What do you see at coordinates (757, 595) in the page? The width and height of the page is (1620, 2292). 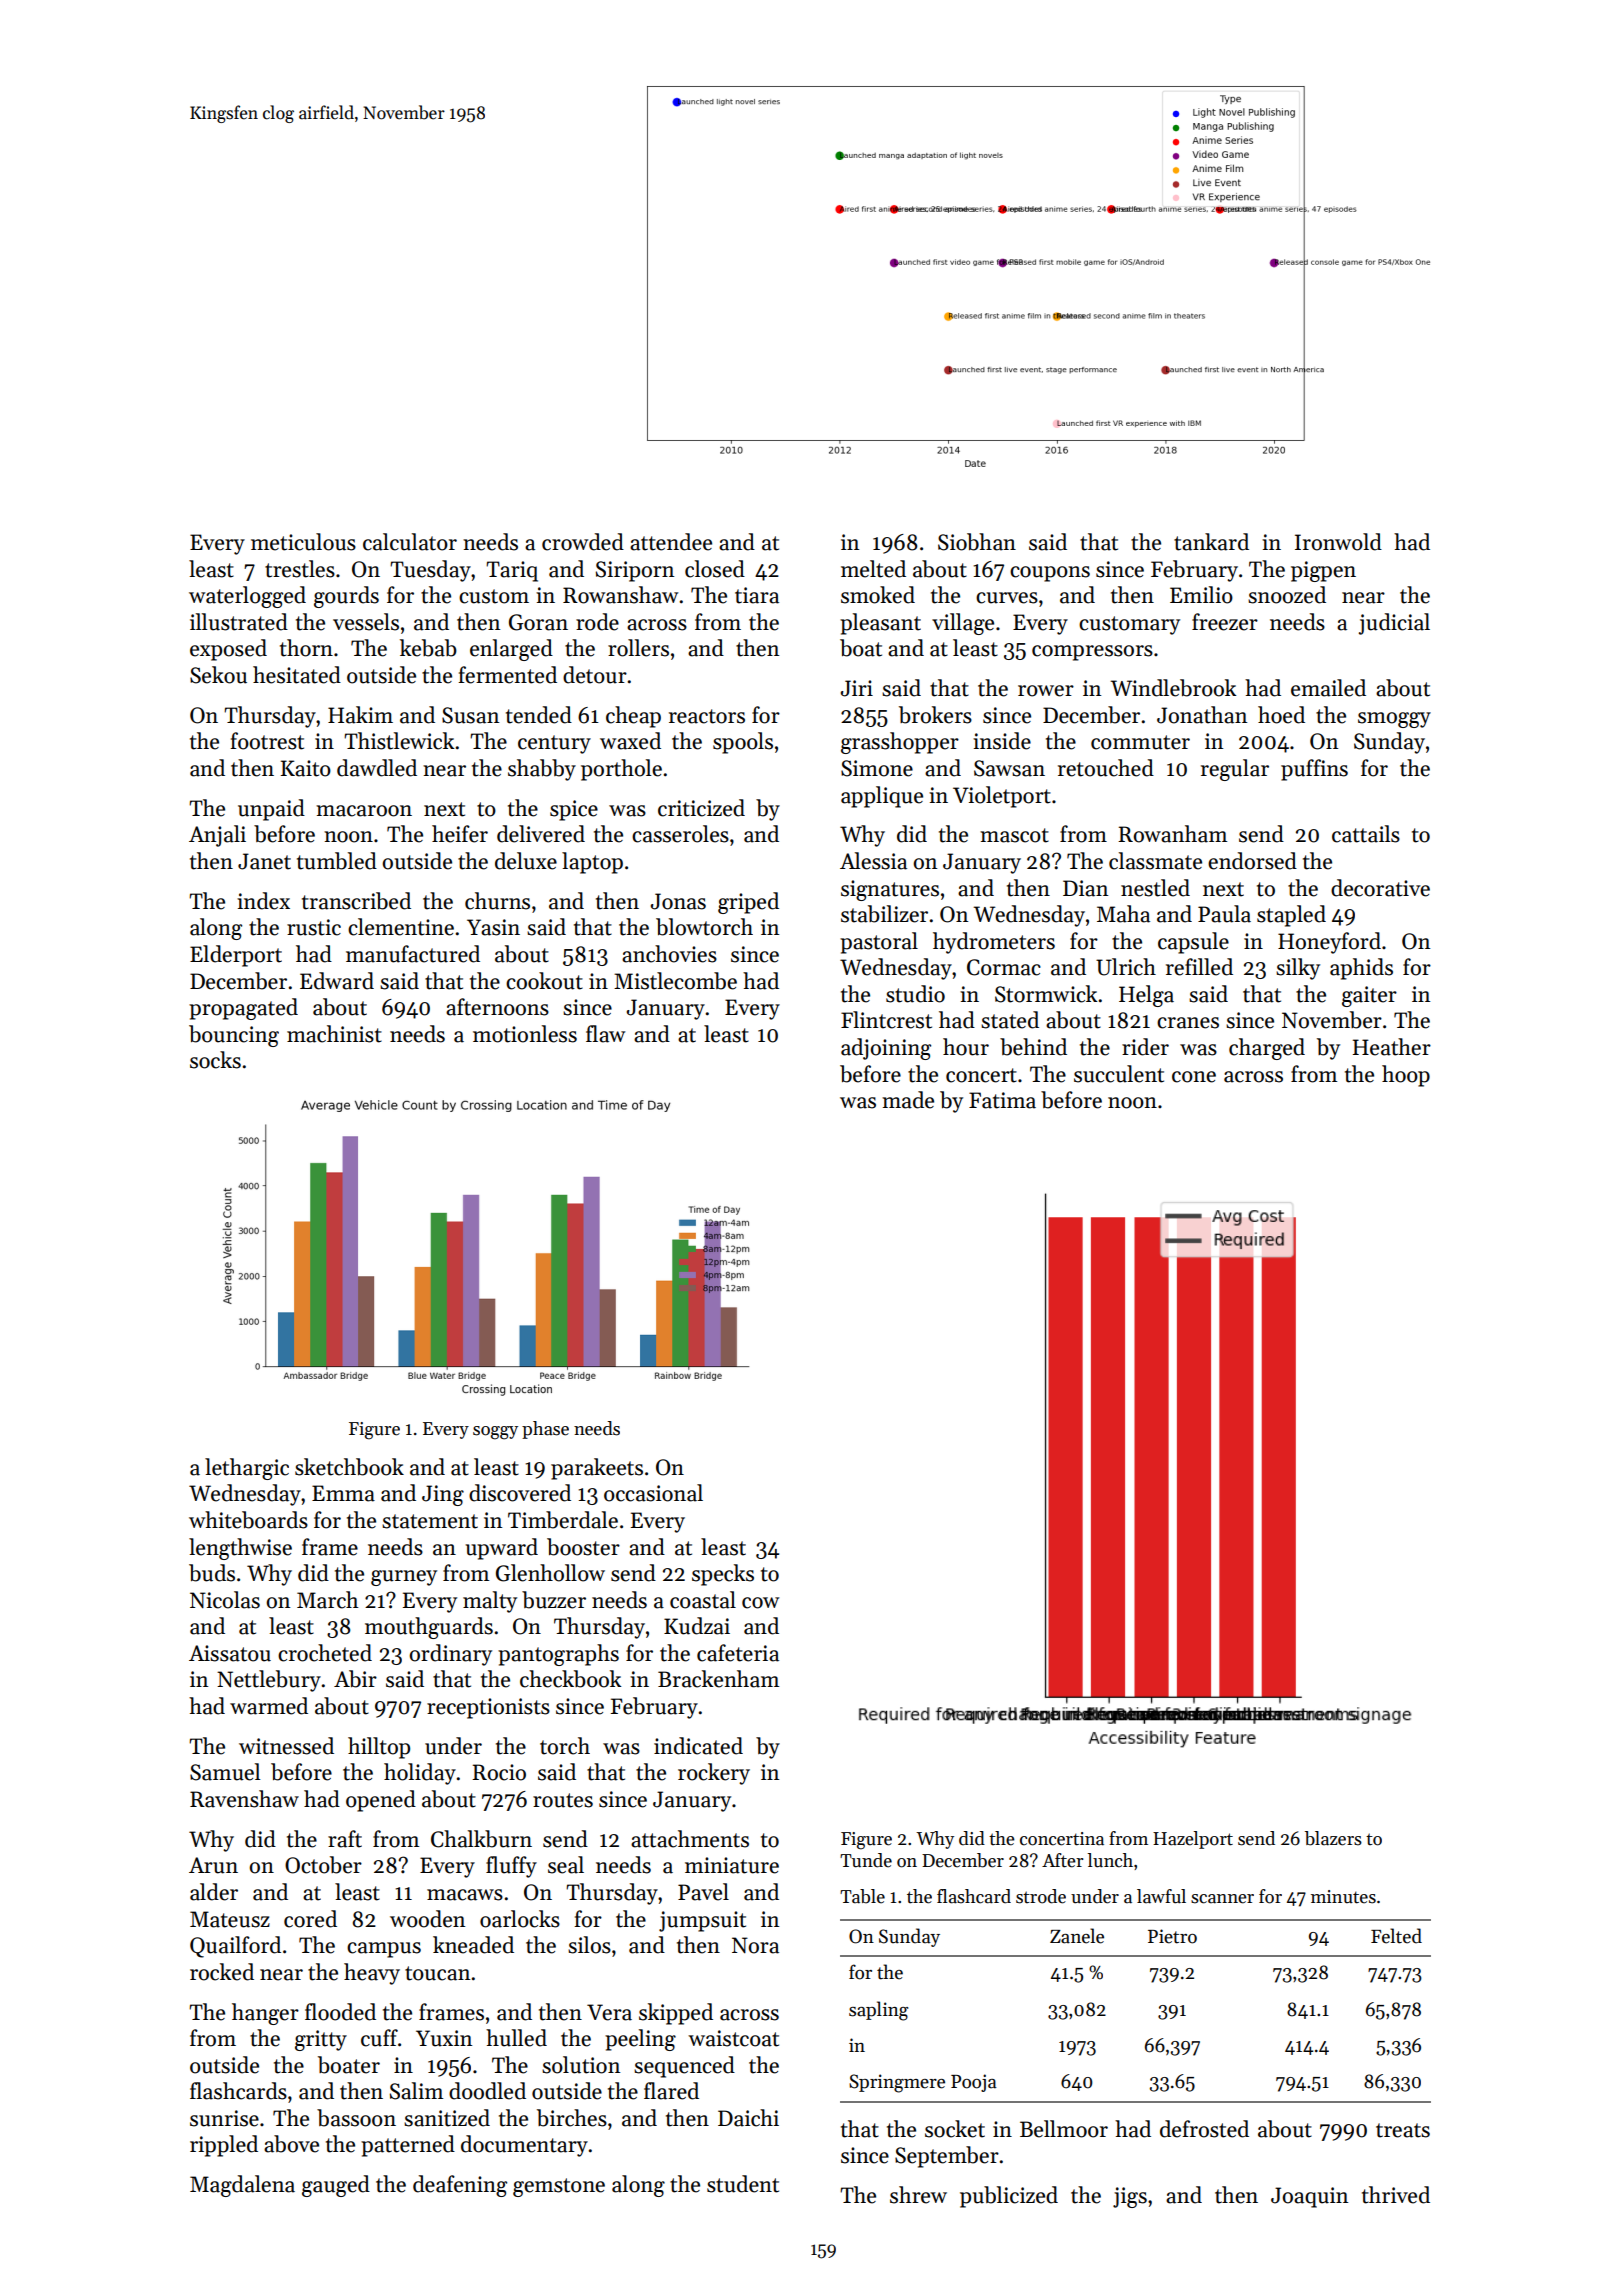 I see `tiara` at bounding box center [757, 595].
